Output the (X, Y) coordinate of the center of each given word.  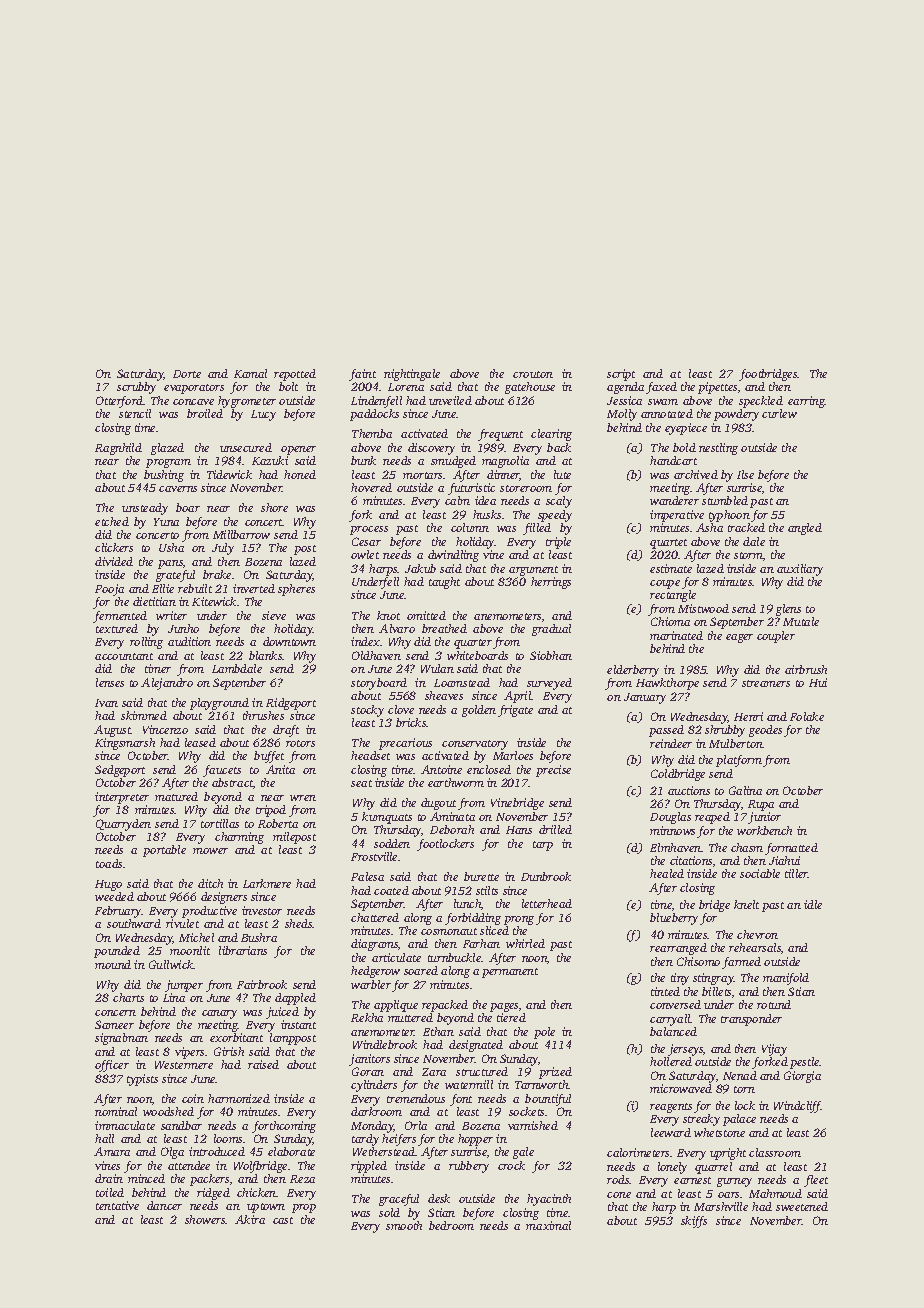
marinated (676, 635)
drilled (555, 829)
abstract (232, 782)
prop (304, 1208)
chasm (747, 847)
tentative (117, 1205)
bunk (363, 460)
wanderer (674, 500)
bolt (288, 386)
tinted (665, 991)
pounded (117, 952)
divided (114, 561)
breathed (444, 628)
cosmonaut (449, 931)
